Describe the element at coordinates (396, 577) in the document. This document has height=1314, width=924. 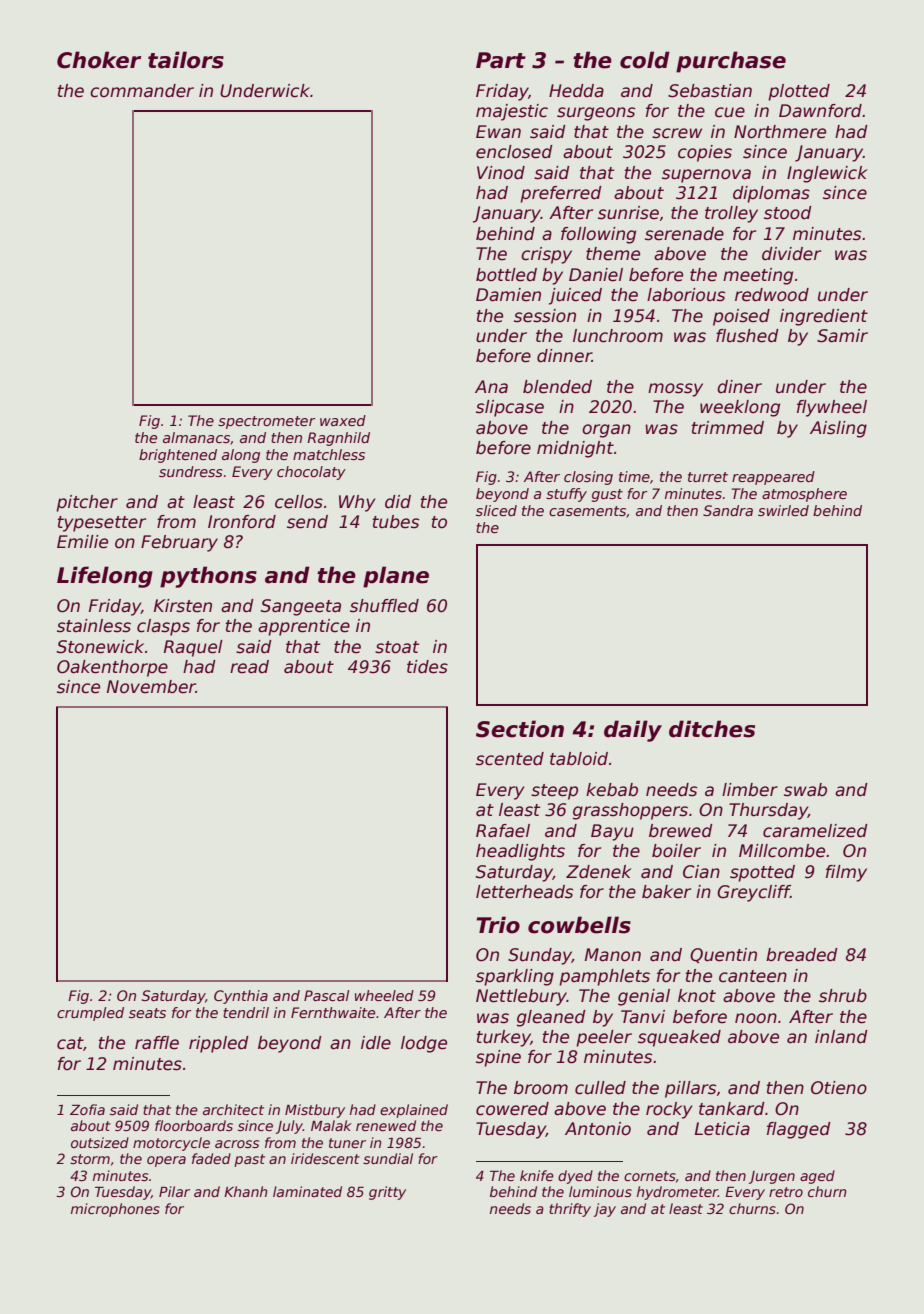
I see `plane` at that location.
